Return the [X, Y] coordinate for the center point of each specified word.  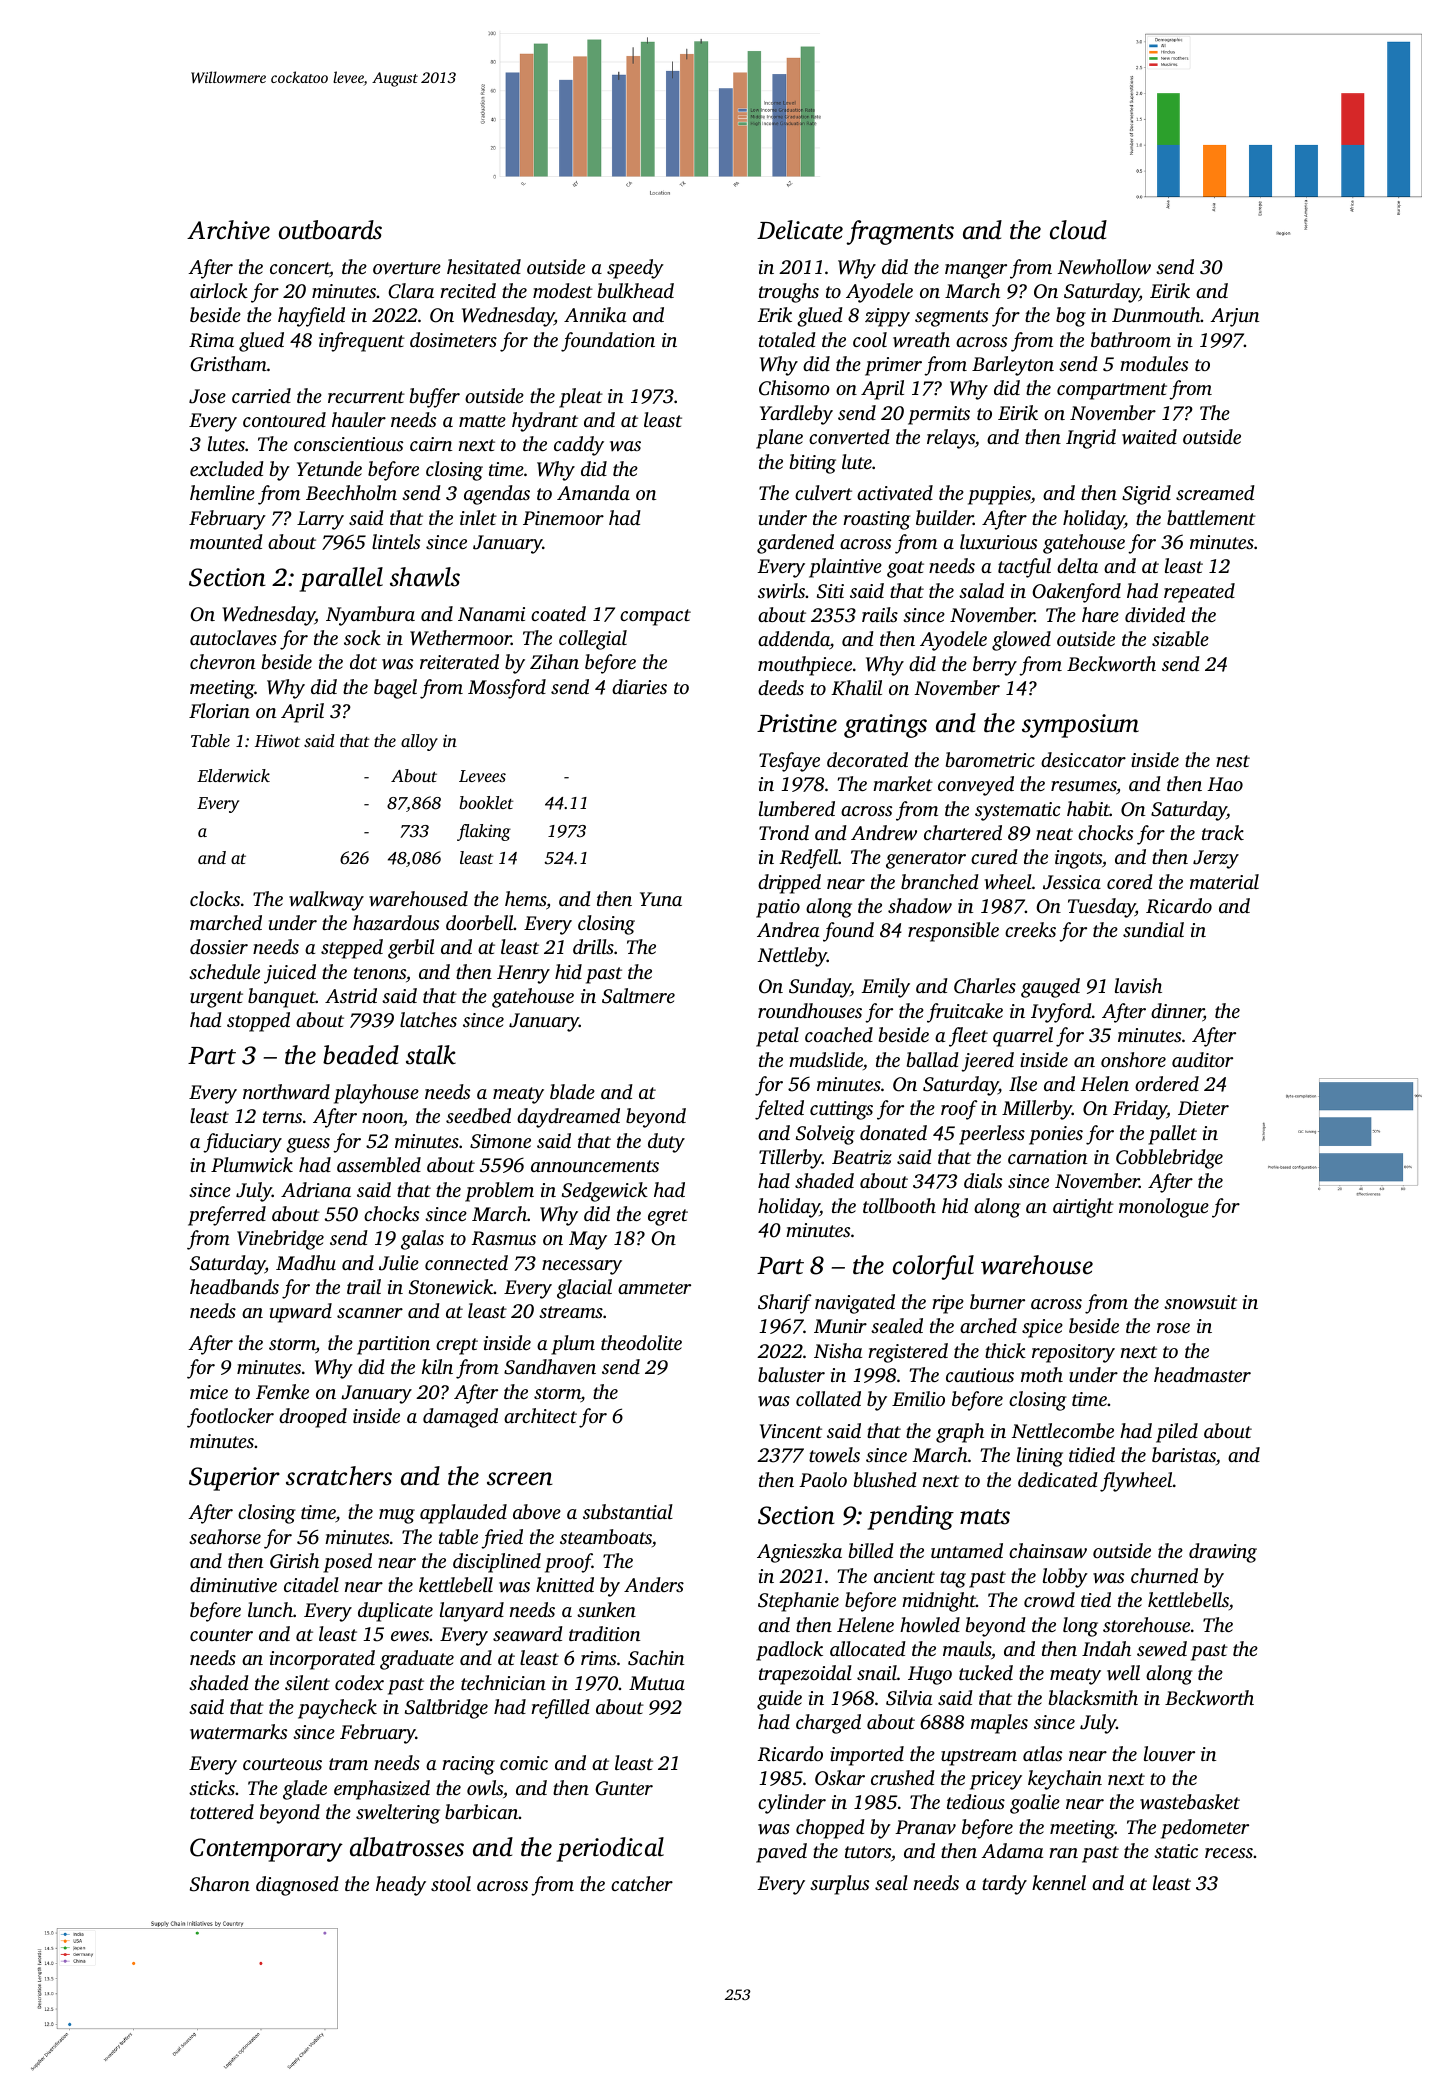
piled [1177, 1433]
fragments [900, 232]
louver [1169, 1753]
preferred [227, 1216]
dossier [219, 946]
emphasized [382, 1790]
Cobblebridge [1169, 1159]
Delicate [800, 230]
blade [572, 1091]
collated [828, 1398]
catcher [642, 1883]
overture [407, 268]
